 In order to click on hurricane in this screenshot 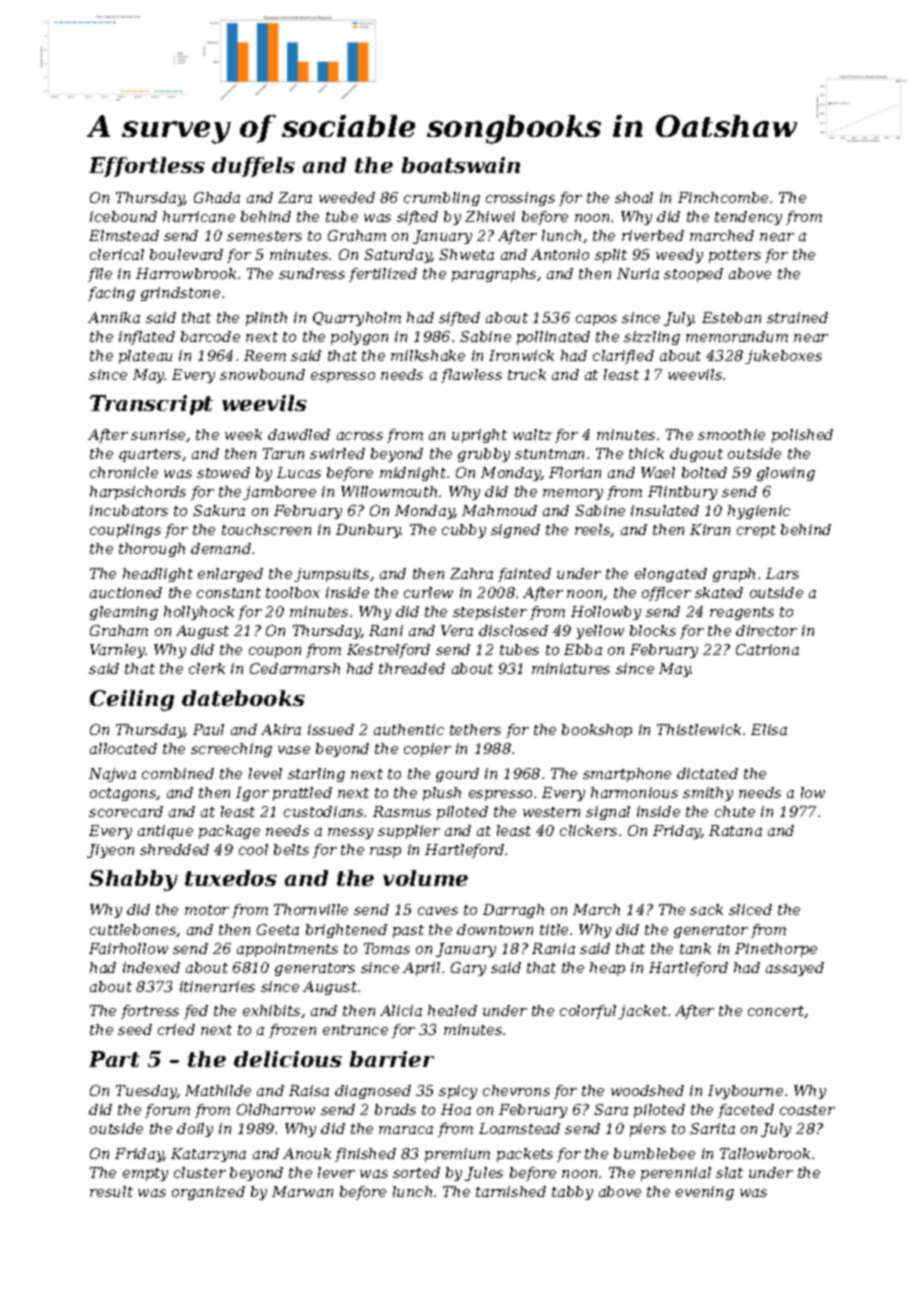, I will do `click(199, 216)`.
